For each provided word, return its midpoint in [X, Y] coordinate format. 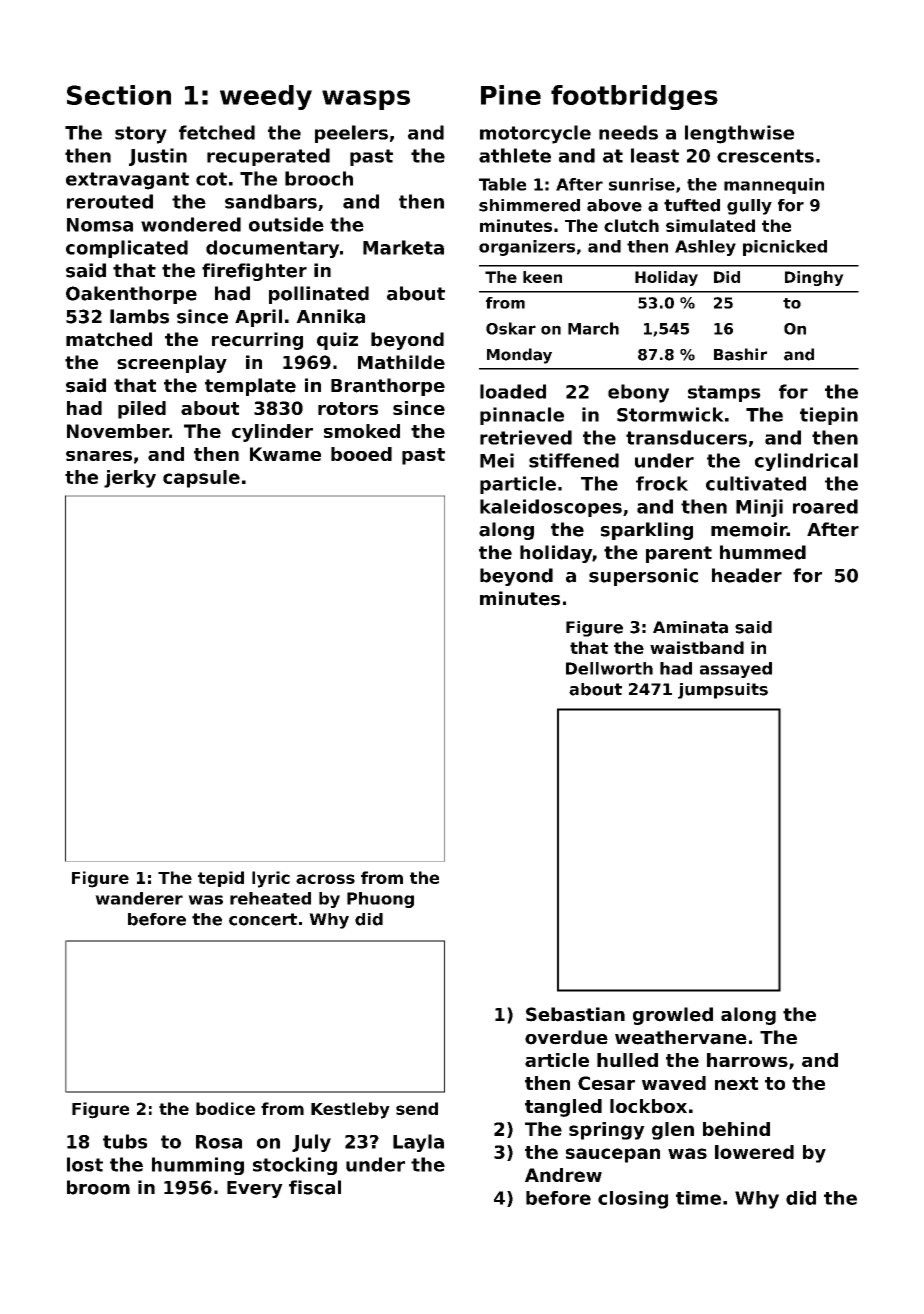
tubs [125, 1141]
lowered [754, 1152]
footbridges [634, 97]
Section [119, 95]
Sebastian [575, 1014]
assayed [736, 670]
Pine [511, 95]
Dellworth [609, 668]
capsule [201, 479]
